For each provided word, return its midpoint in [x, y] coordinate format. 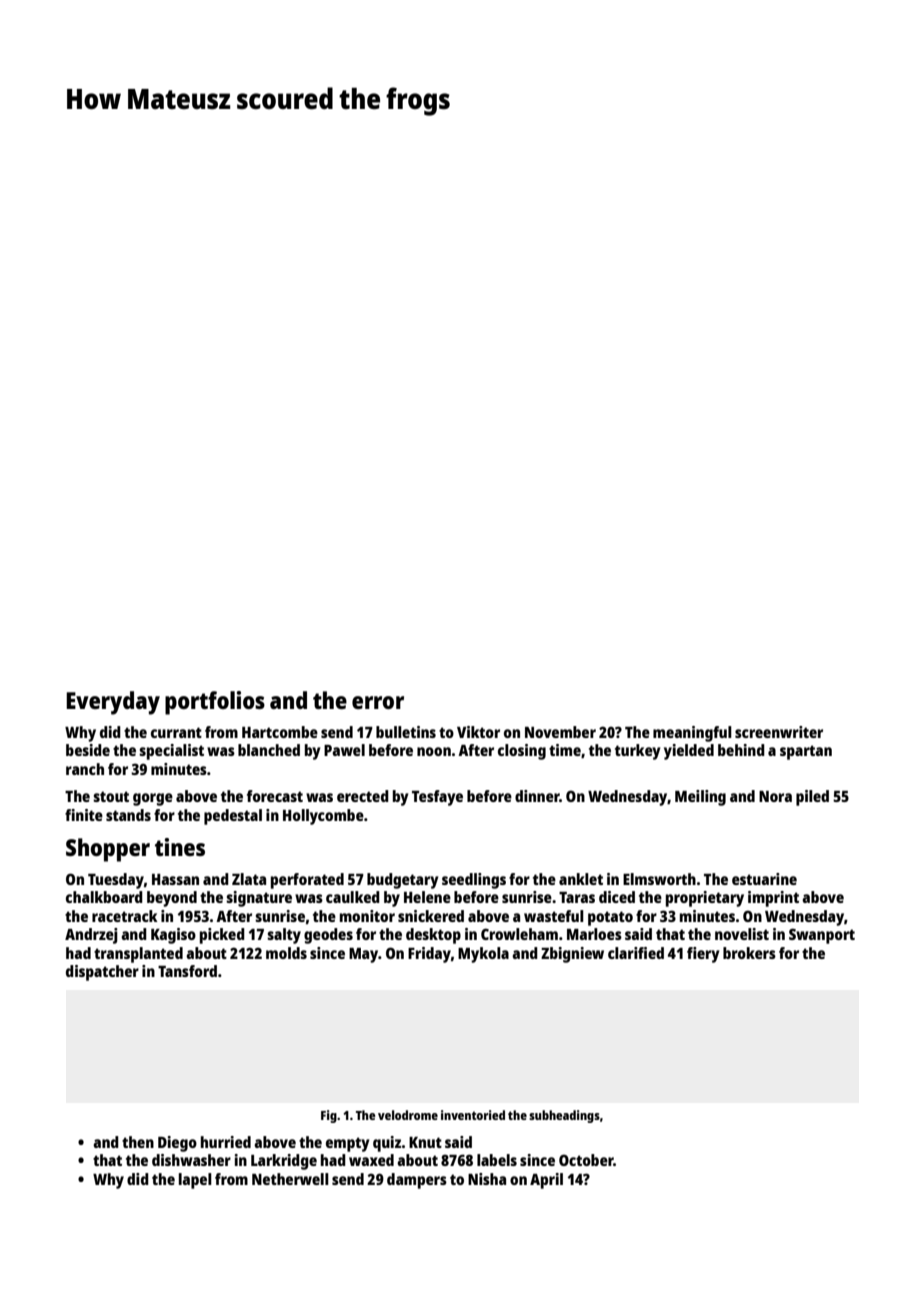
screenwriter [779, 732]
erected [363, 796]
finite [84, 815]
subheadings [564, 1116]
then [138, 1142]
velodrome [408, 1115]
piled [812, 798]
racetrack [125, 916]
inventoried [473, 1115]
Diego [177, 1144]
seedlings [474, 881]
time [565, 750]
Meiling [700, 798]
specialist [171, 752]
